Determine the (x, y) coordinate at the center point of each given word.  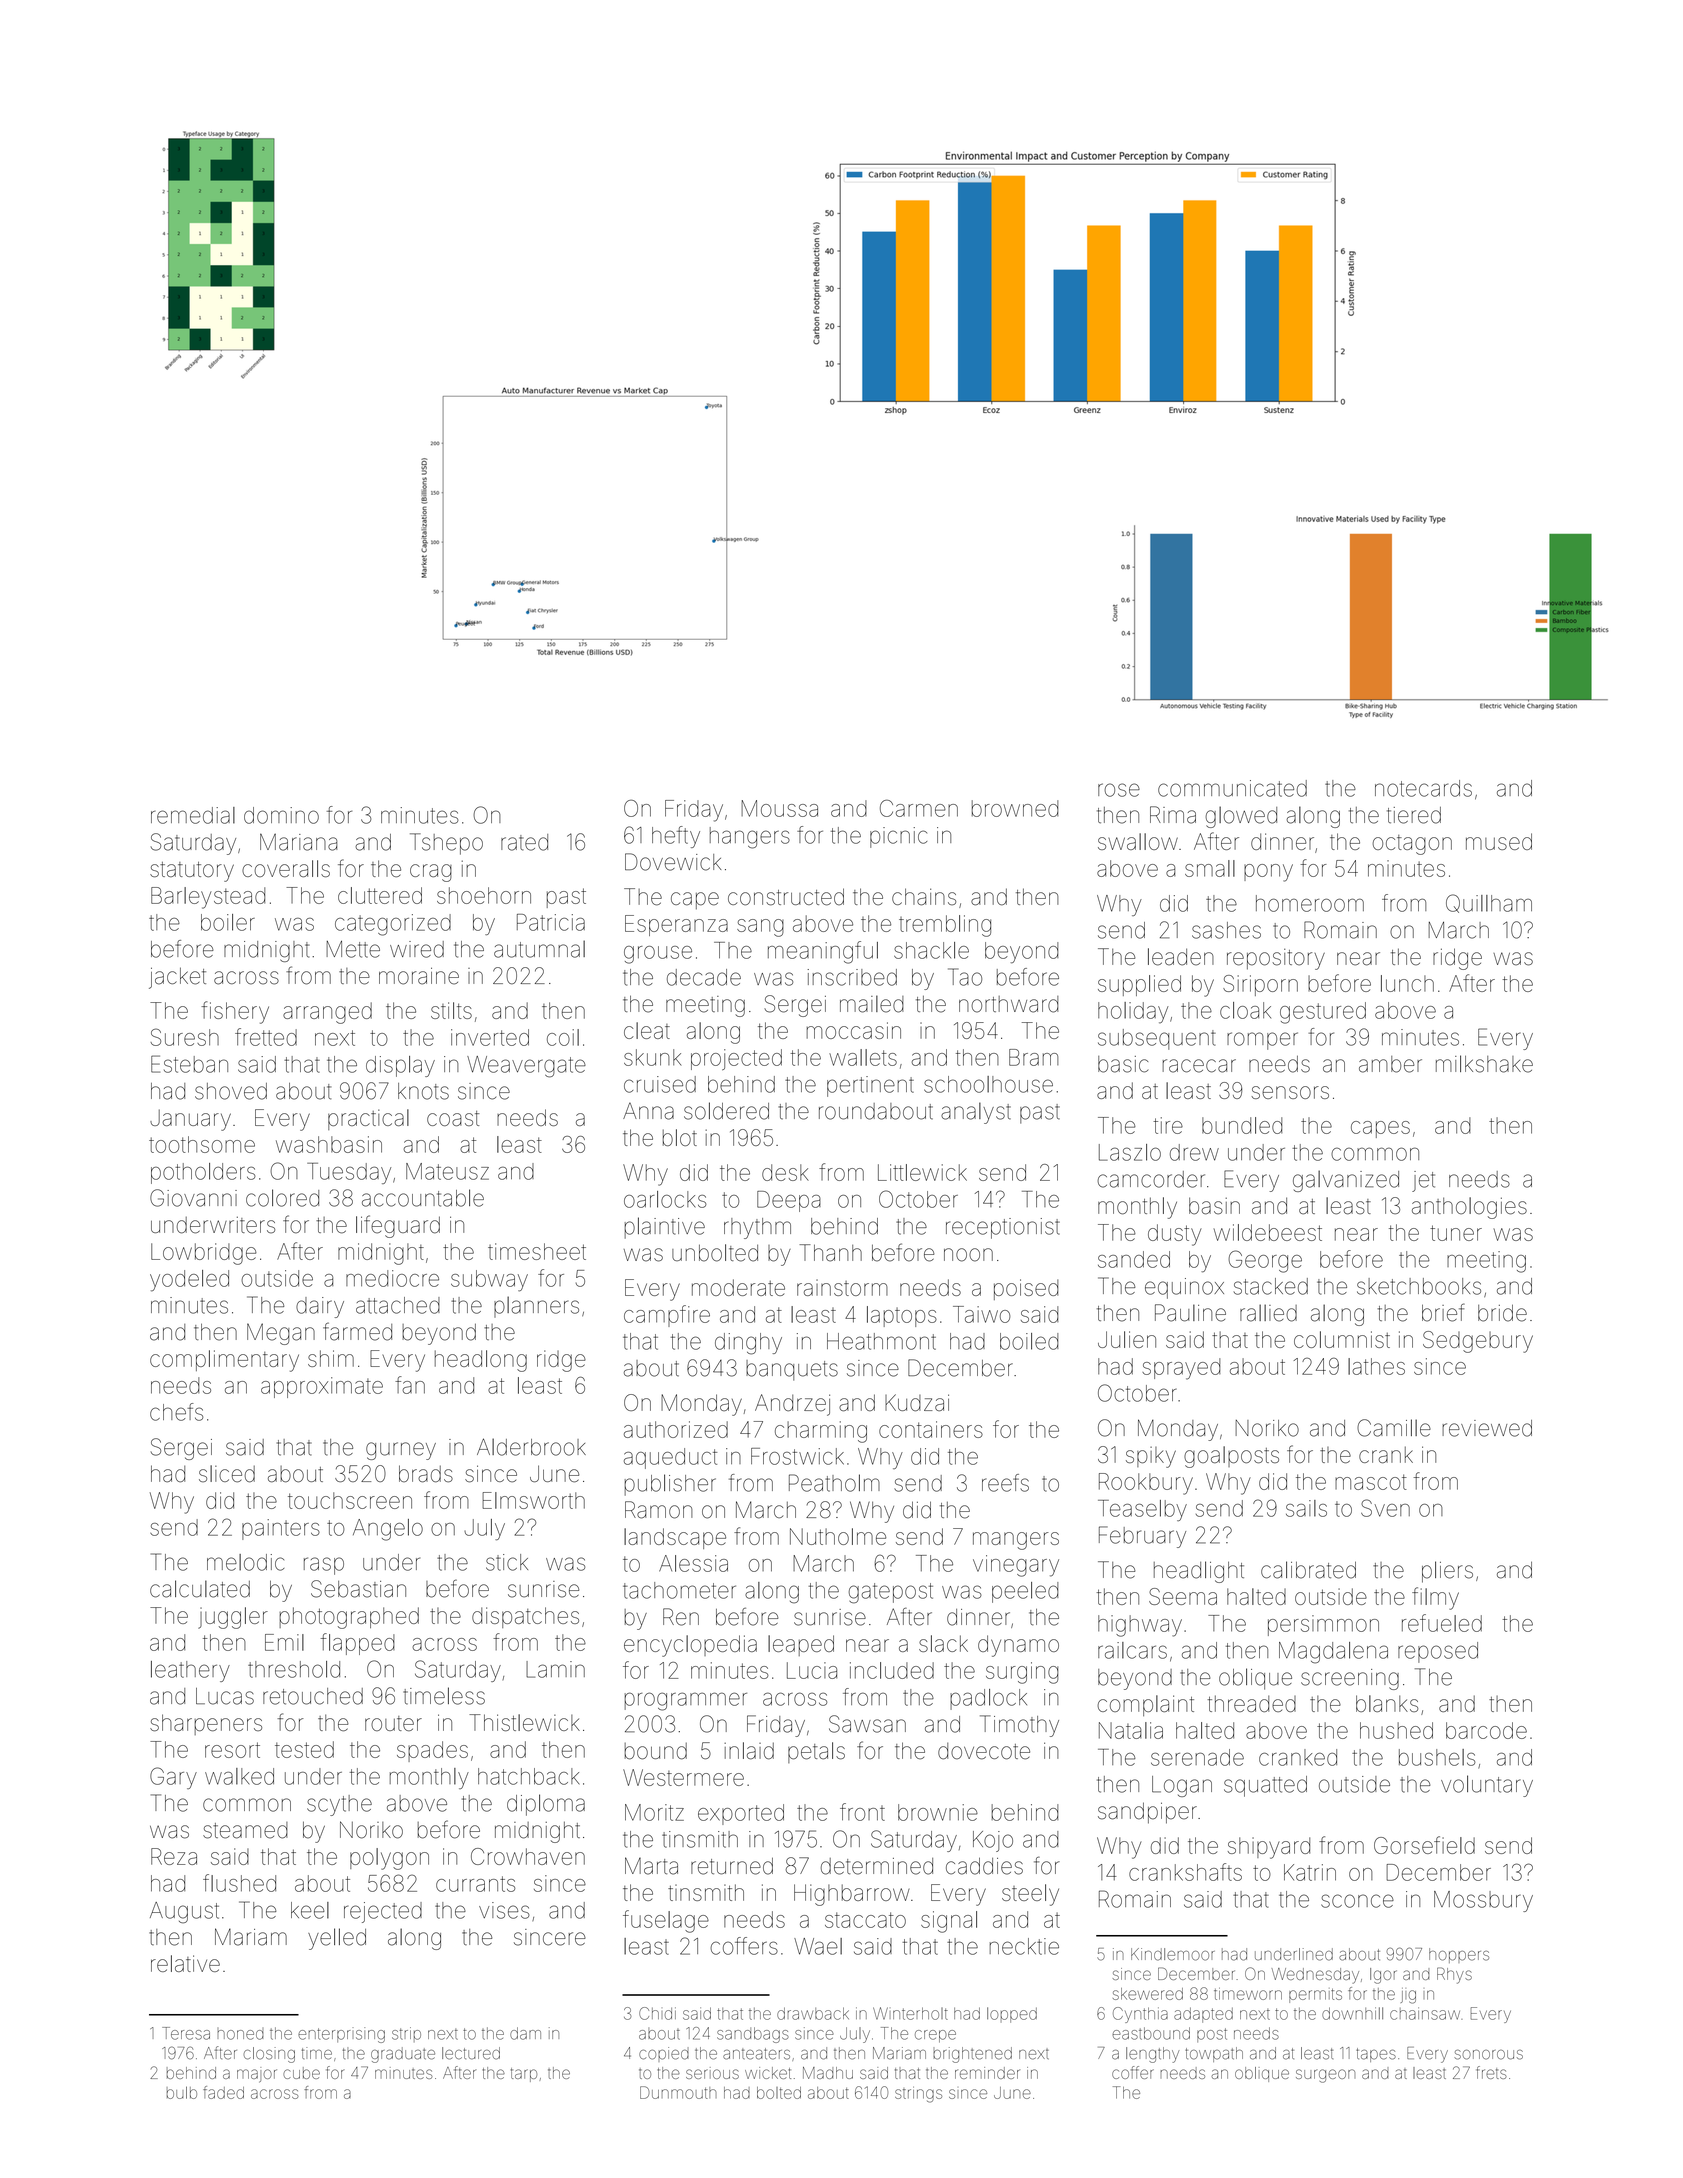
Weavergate (526, 1067)
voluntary (1487, 1786)
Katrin (1310, 1872)
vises (504, 1910)
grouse (658, 955)
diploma (546, 1805)
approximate (322, 1387)
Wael (818, 1946)
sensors (1290, 1092)
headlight (1199, 1572)
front (862, 1812)
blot (680, 1137)
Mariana (298, 842)
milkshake (1484, 1064)
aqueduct (670, 1458)
